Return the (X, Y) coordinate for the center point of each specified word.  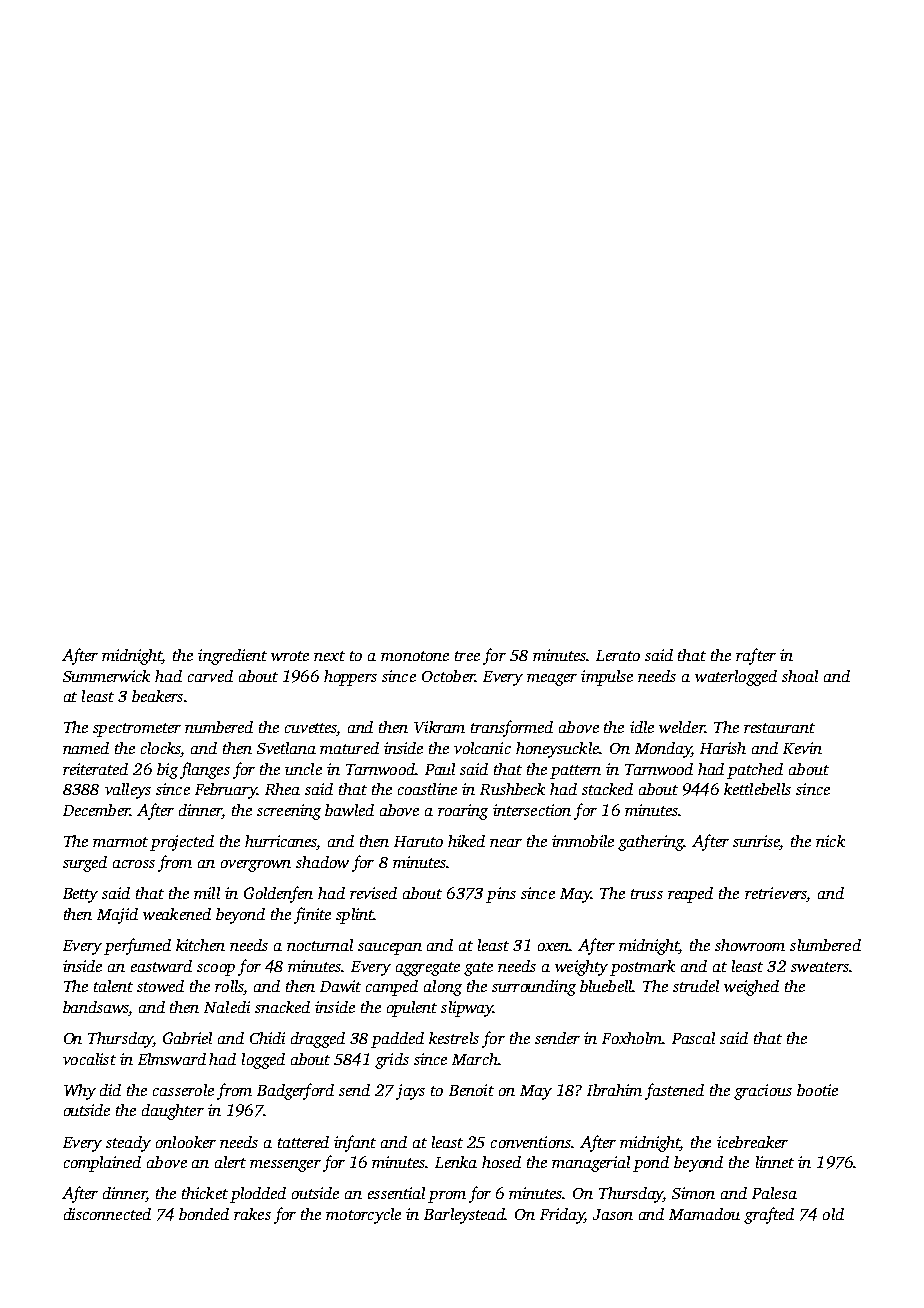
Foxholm (632, 1038)
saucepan (390, 949)
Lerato (618, 655)
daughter (173, 1112)
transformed (512, 728)
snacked (282, 1007)
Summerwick (106, 676)
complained (102, 1164)
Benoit (471, 1090)
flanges (205, 770)
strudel (696, 986)
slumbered (825, 945)
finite (312, 915)
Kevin (802, 748)
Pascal (693, 1038)
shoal (800, 676)
